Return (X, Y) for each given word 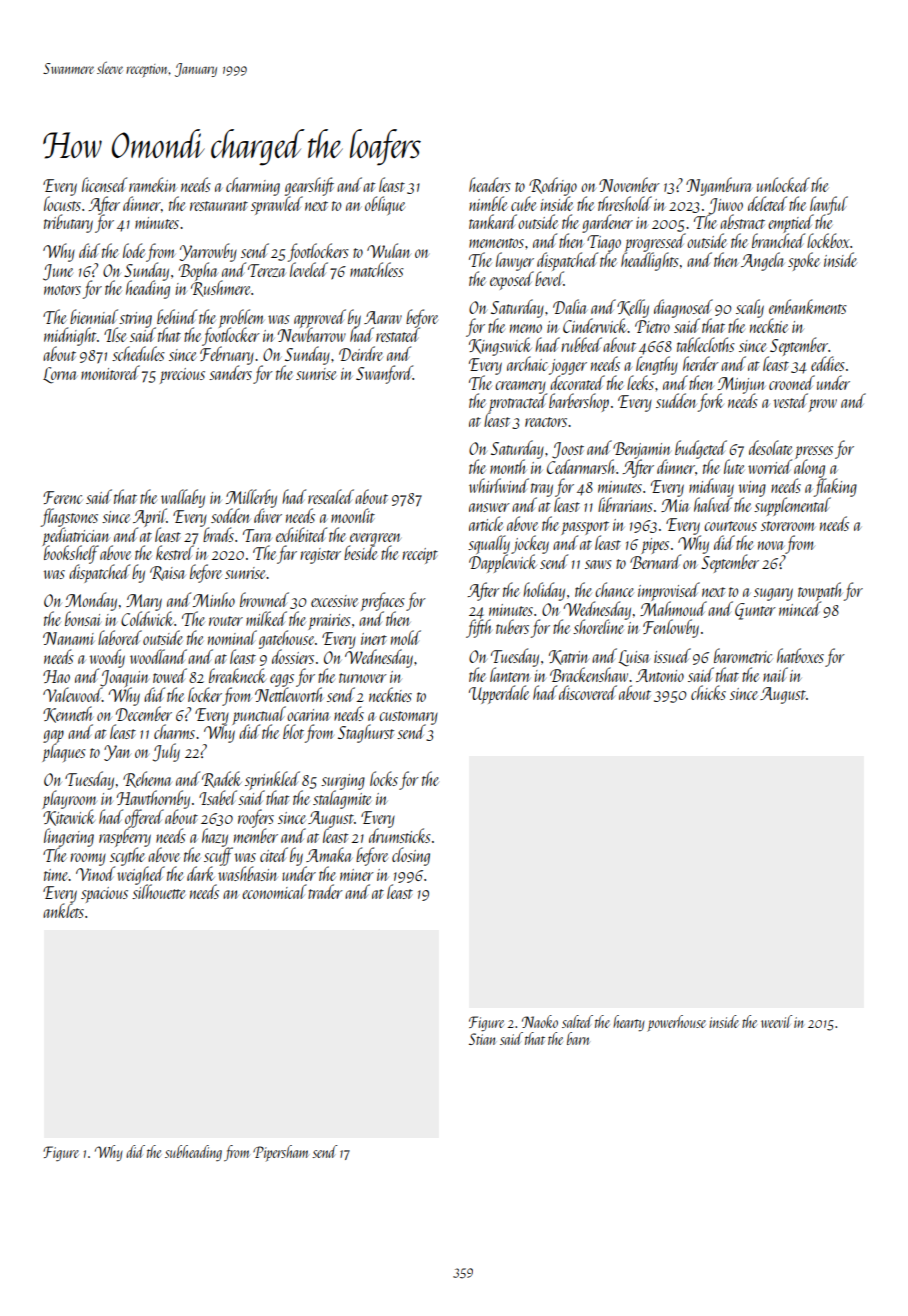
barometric (743, 655)
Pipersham (281, 1153)
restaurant (219, 206)
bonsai (83, 618)
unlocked (783, 184)
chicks (708, 692)
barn (578, 1038)
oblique (385, 205)
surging (343, 782)
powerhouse (676, 1023)
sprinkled (272, 781)
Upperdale (499, 694)
